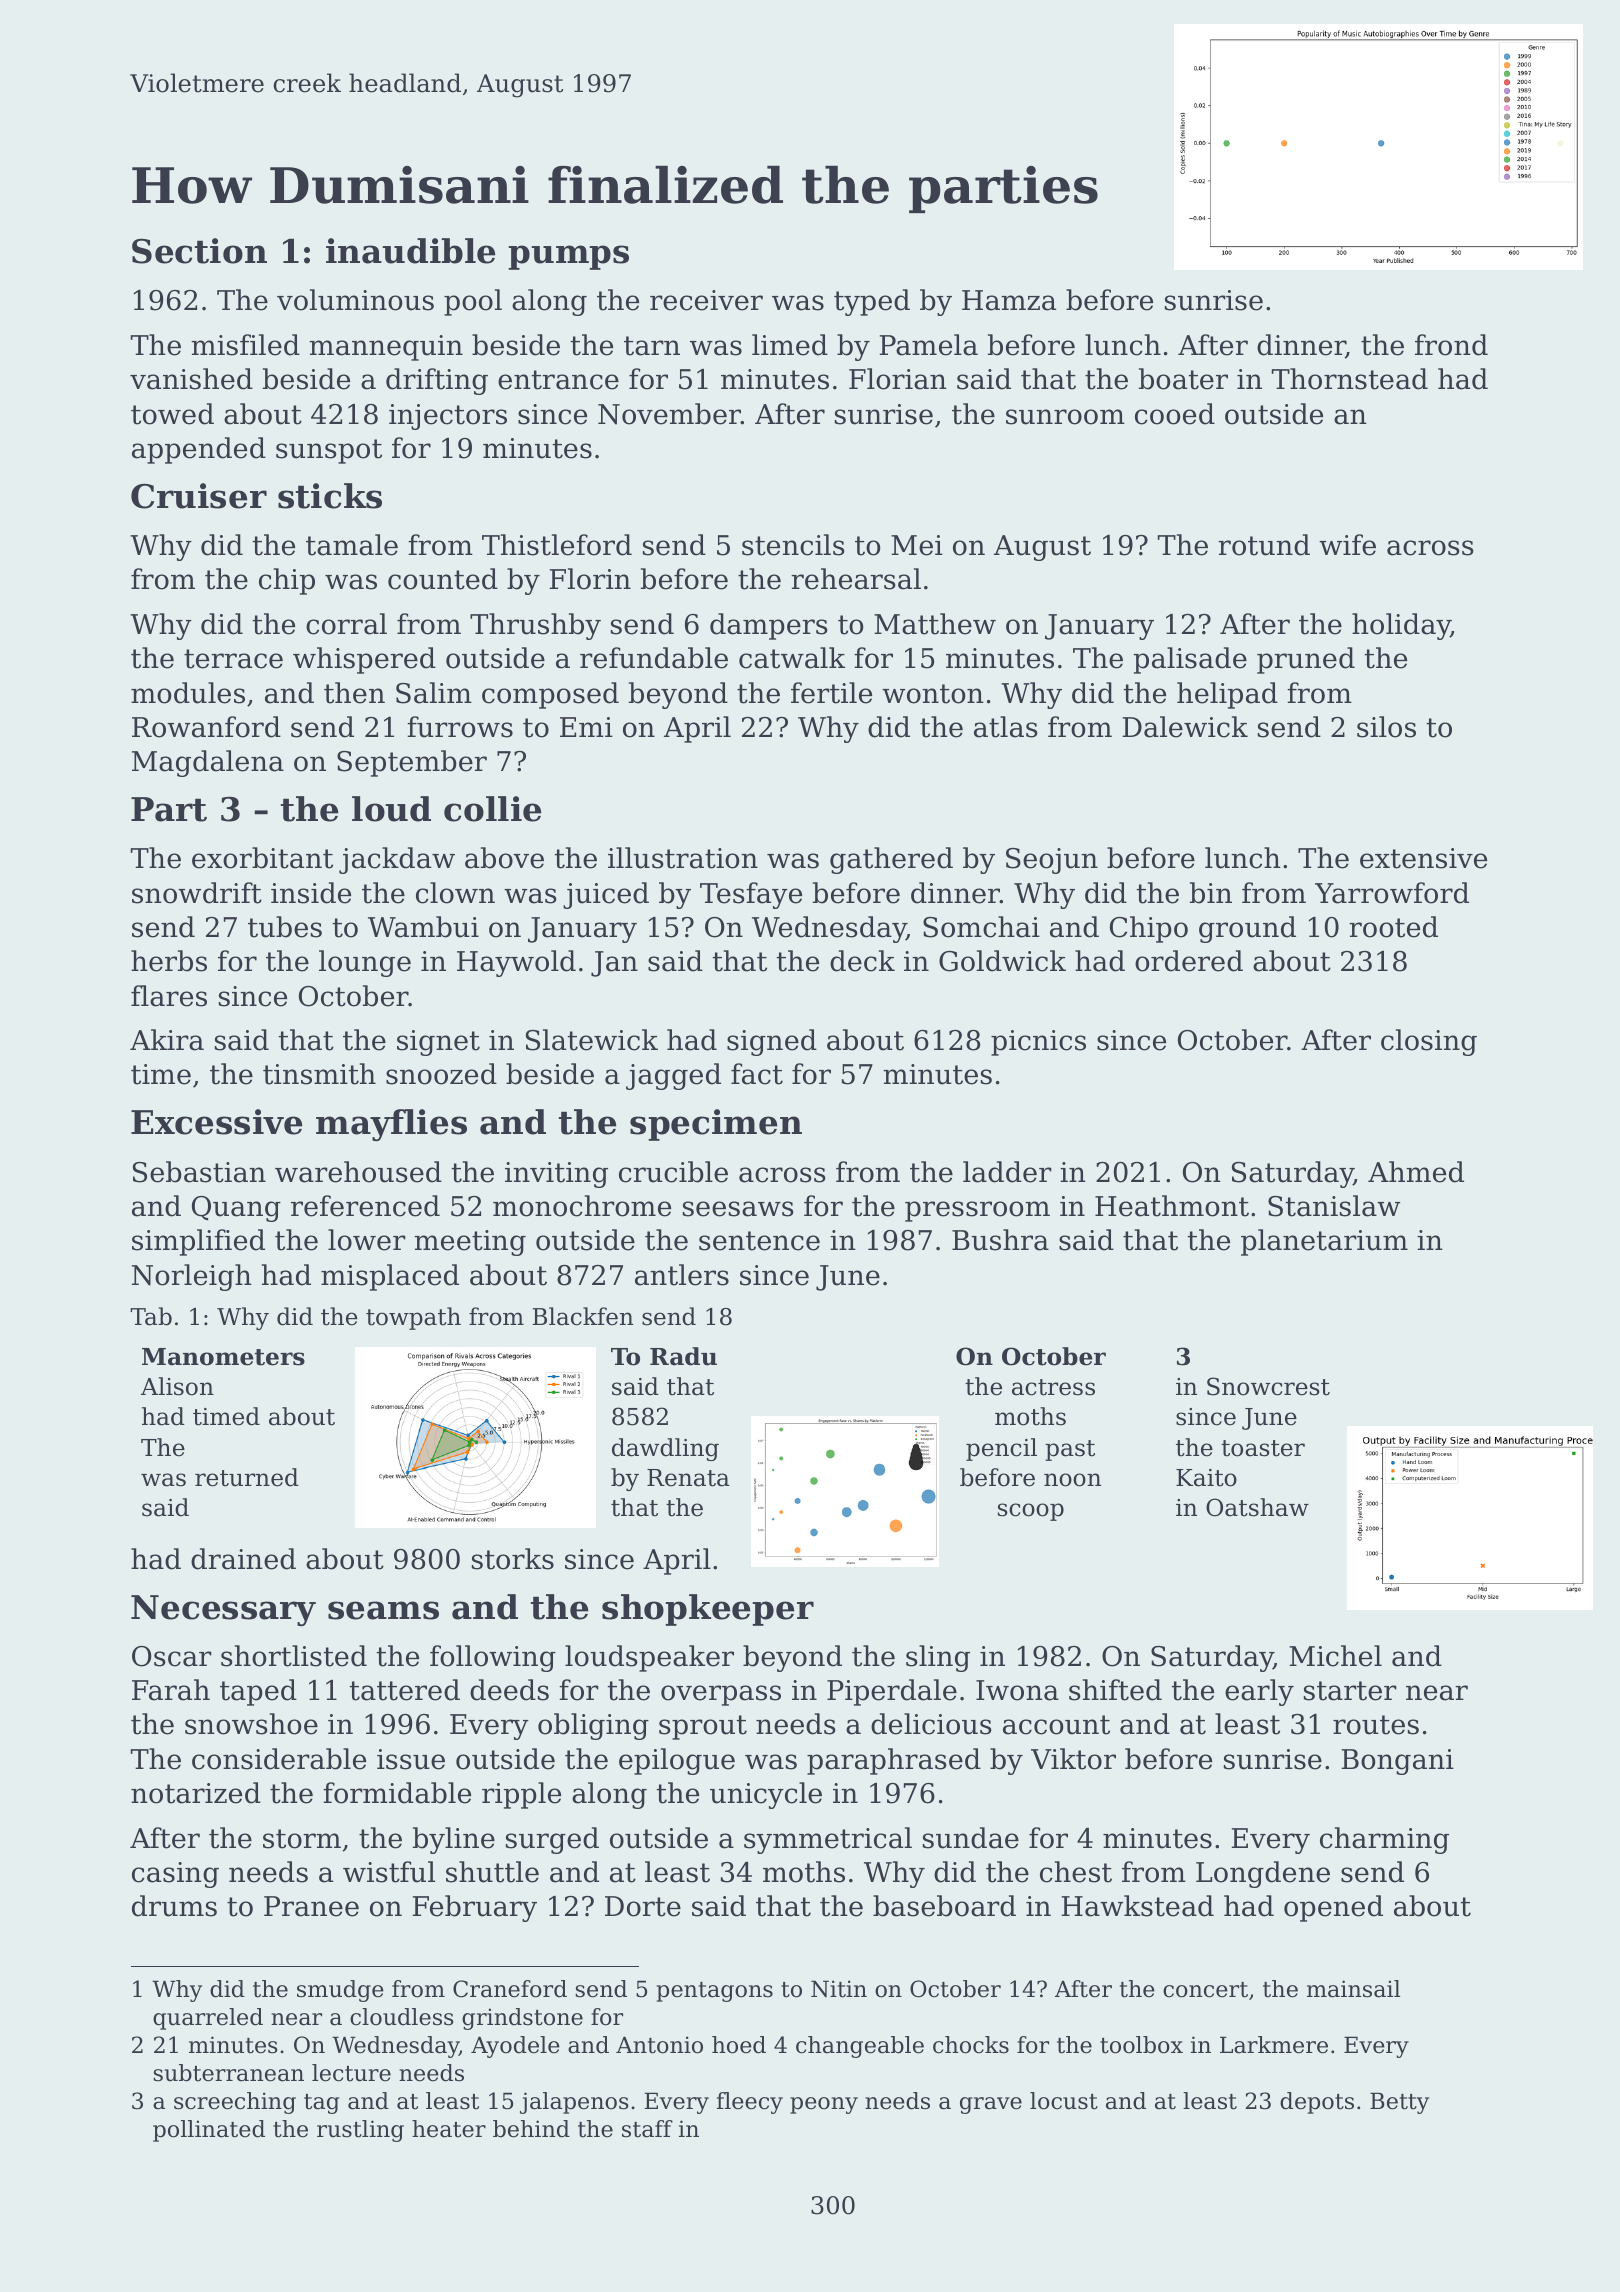  What do you see at coordinates (1009, 300) in the page?
I see `Hamza` at bounding box center [1009, 300].
